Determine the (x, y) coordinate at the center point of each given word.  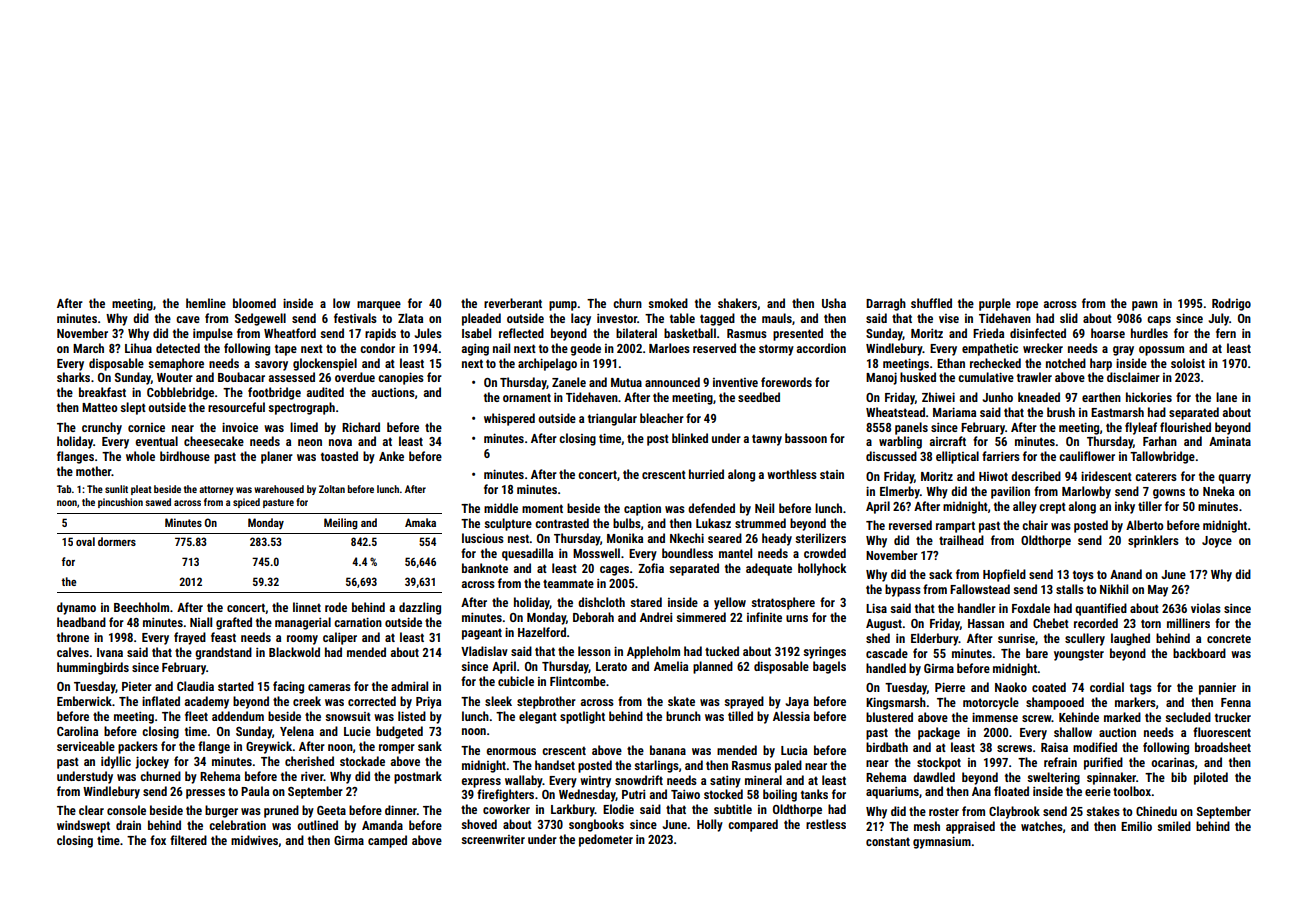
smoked (668, 303)
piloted (1211, 778)
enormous (511, 751)
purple (995, 304)
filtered (188, 840)
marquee (379, 306)
